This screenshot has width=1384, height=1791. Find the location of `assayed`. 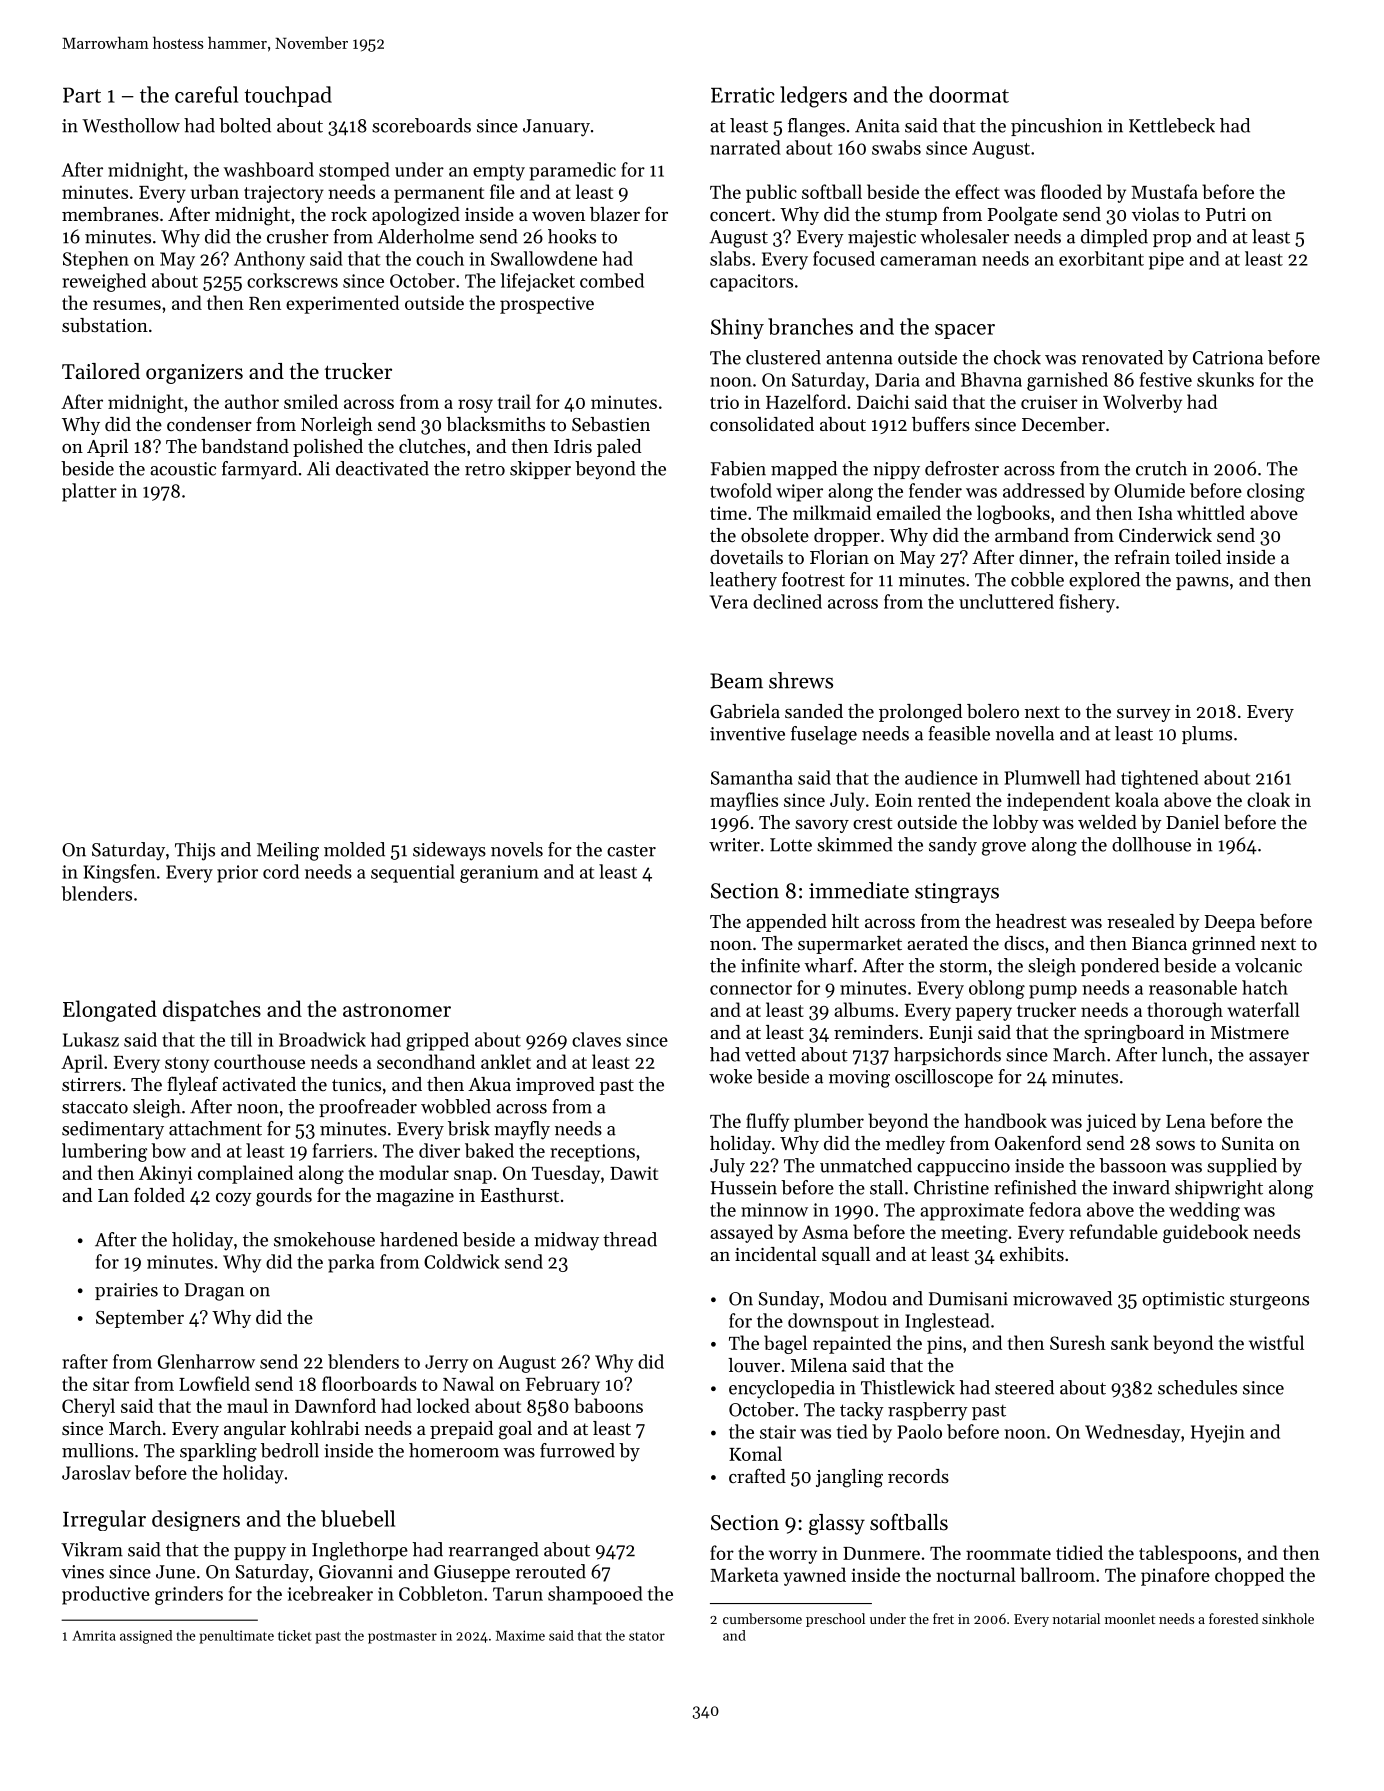

assayed is located at coordinates (741, 1233).
